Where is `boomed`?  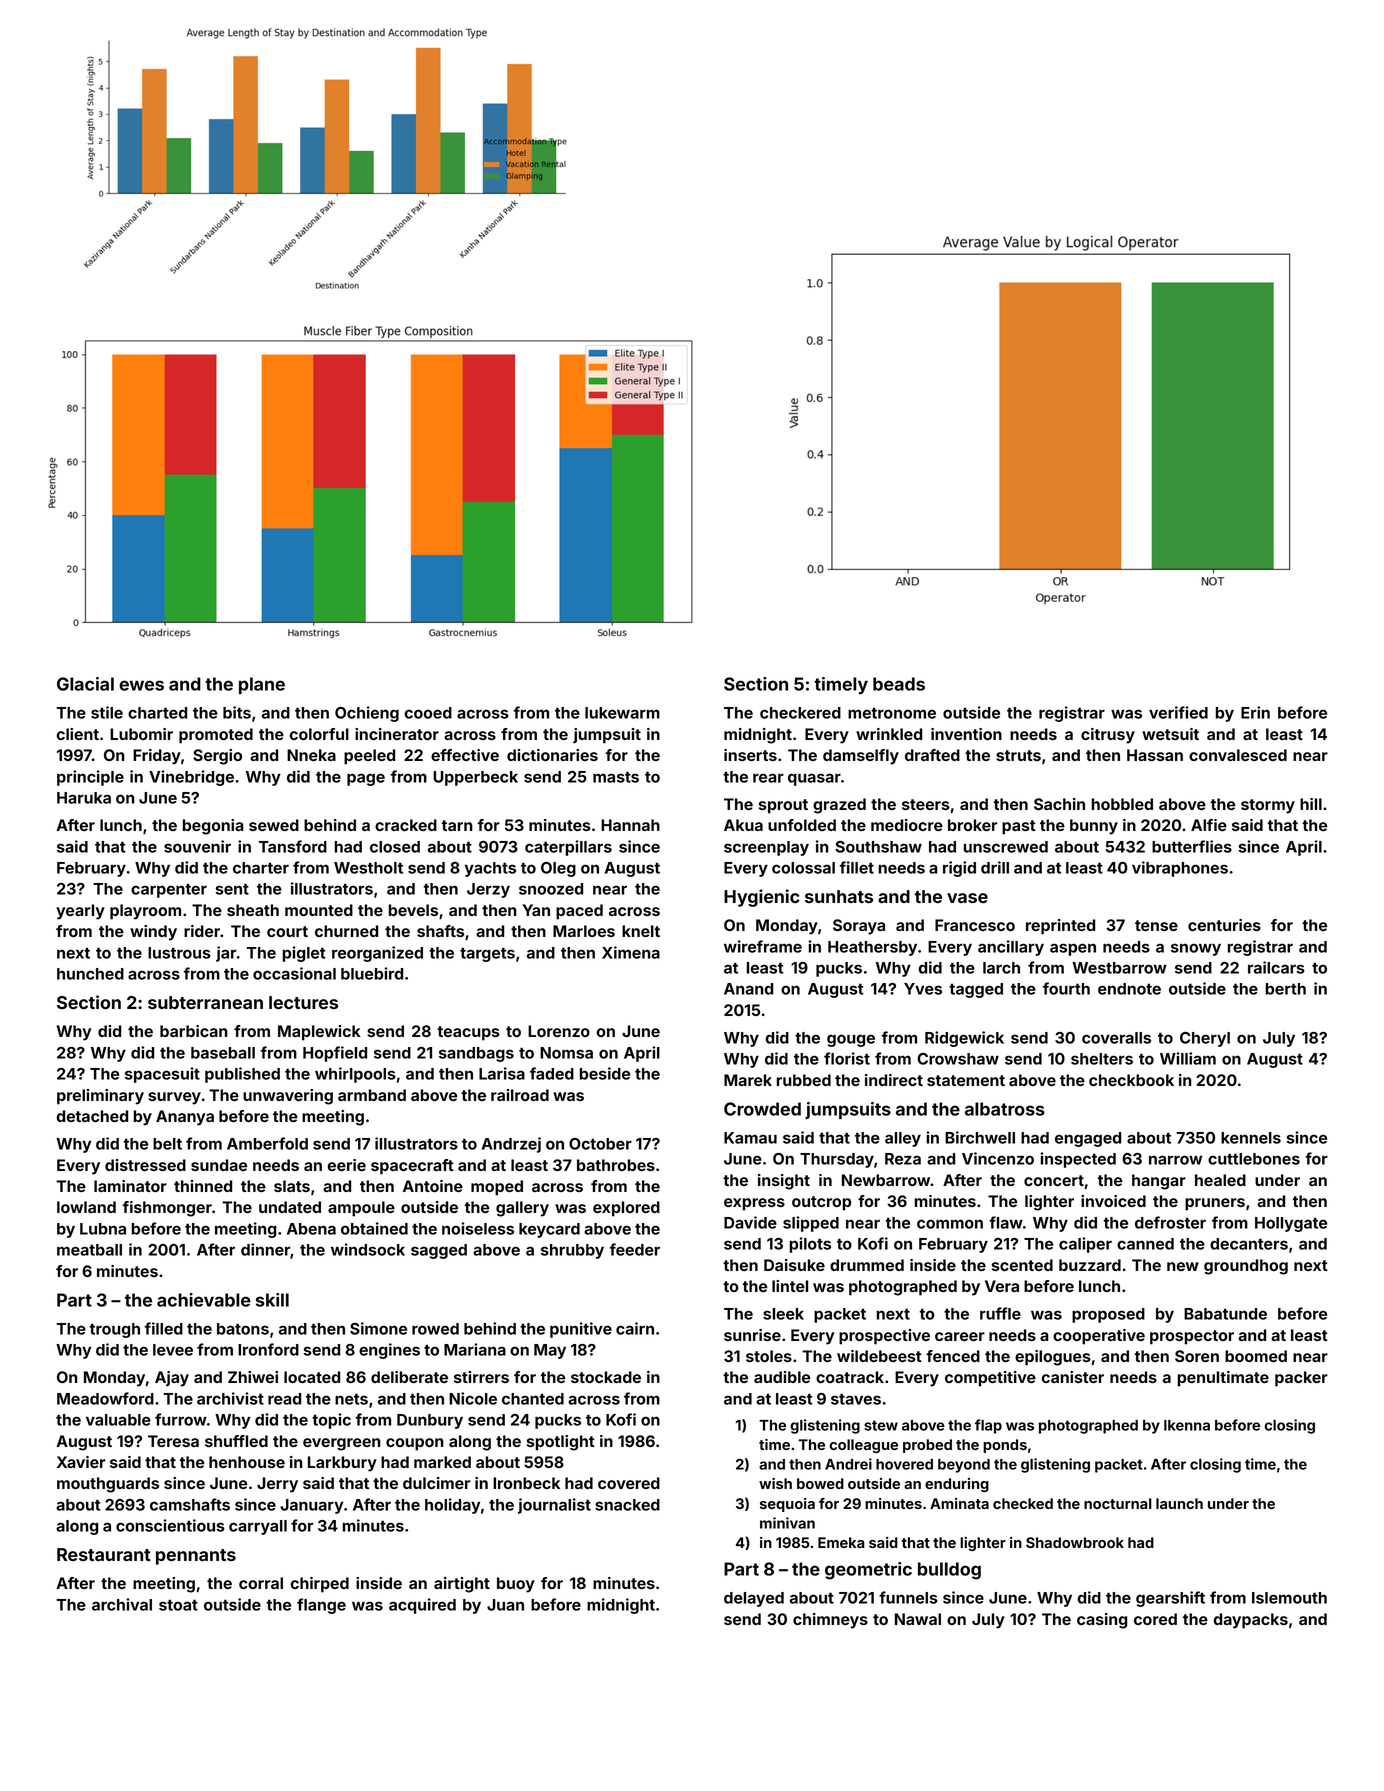 boomed is located at coordinates (1256, 1356).
